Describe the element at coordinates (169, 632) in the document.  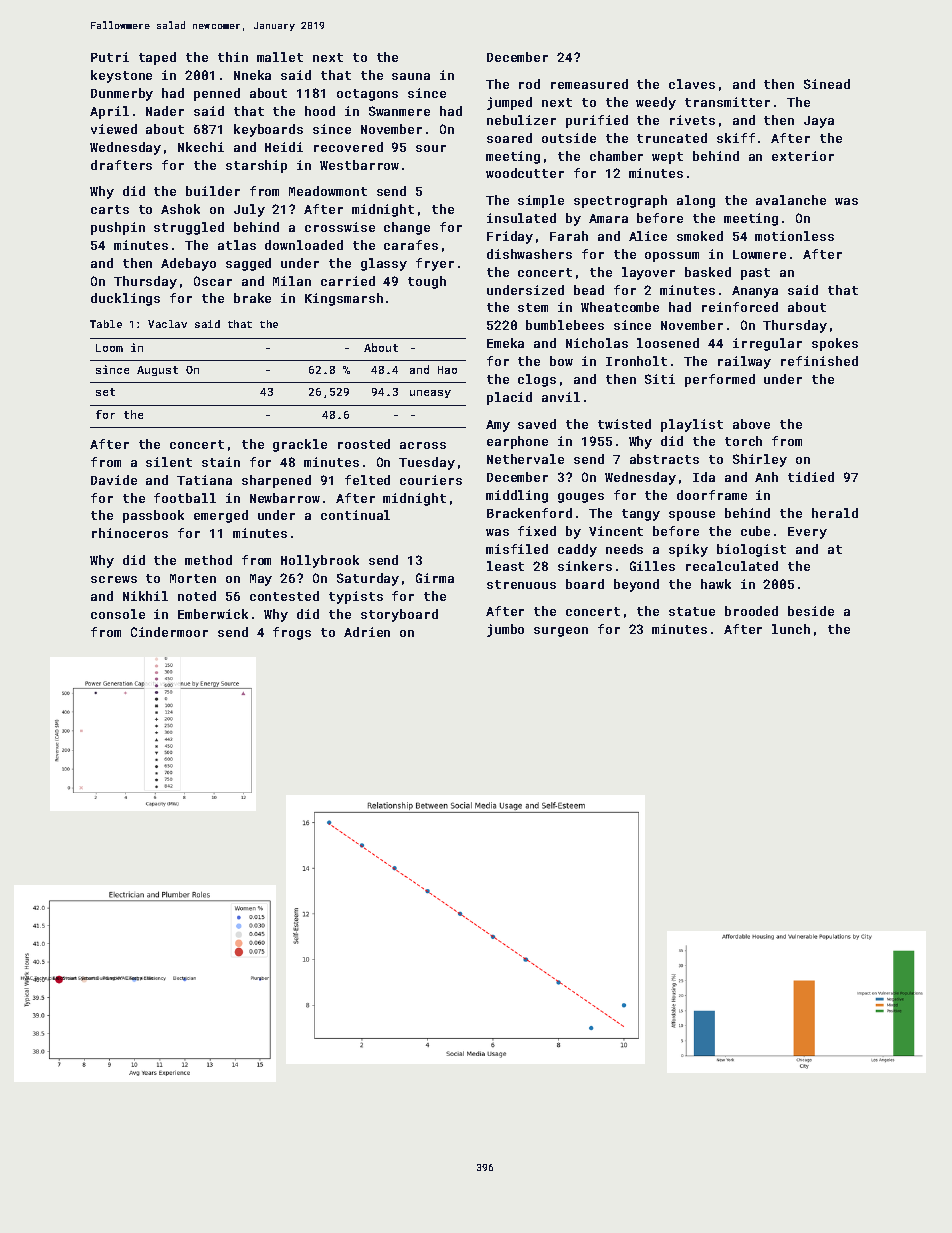
I see `Cindermoor` at that location.
